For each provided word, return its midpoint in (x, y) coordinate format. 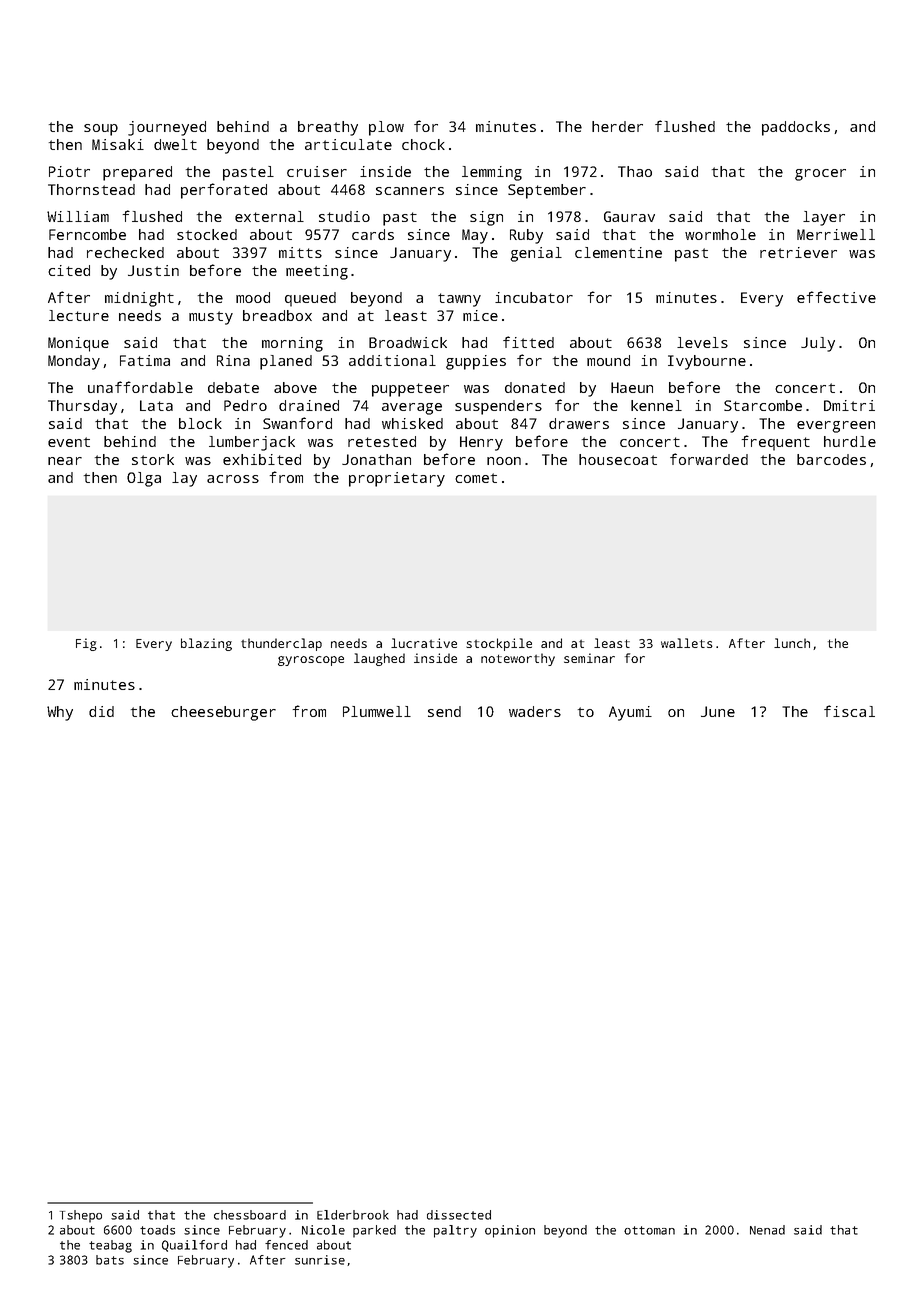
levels (702, 342)
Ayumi (630, 713)
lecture (79, 315)
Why (60, 713)
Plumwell (377, 711)
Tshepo (81, 1216)
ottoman (649, 1230)
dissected (459, 1215)
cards (373, 234)
